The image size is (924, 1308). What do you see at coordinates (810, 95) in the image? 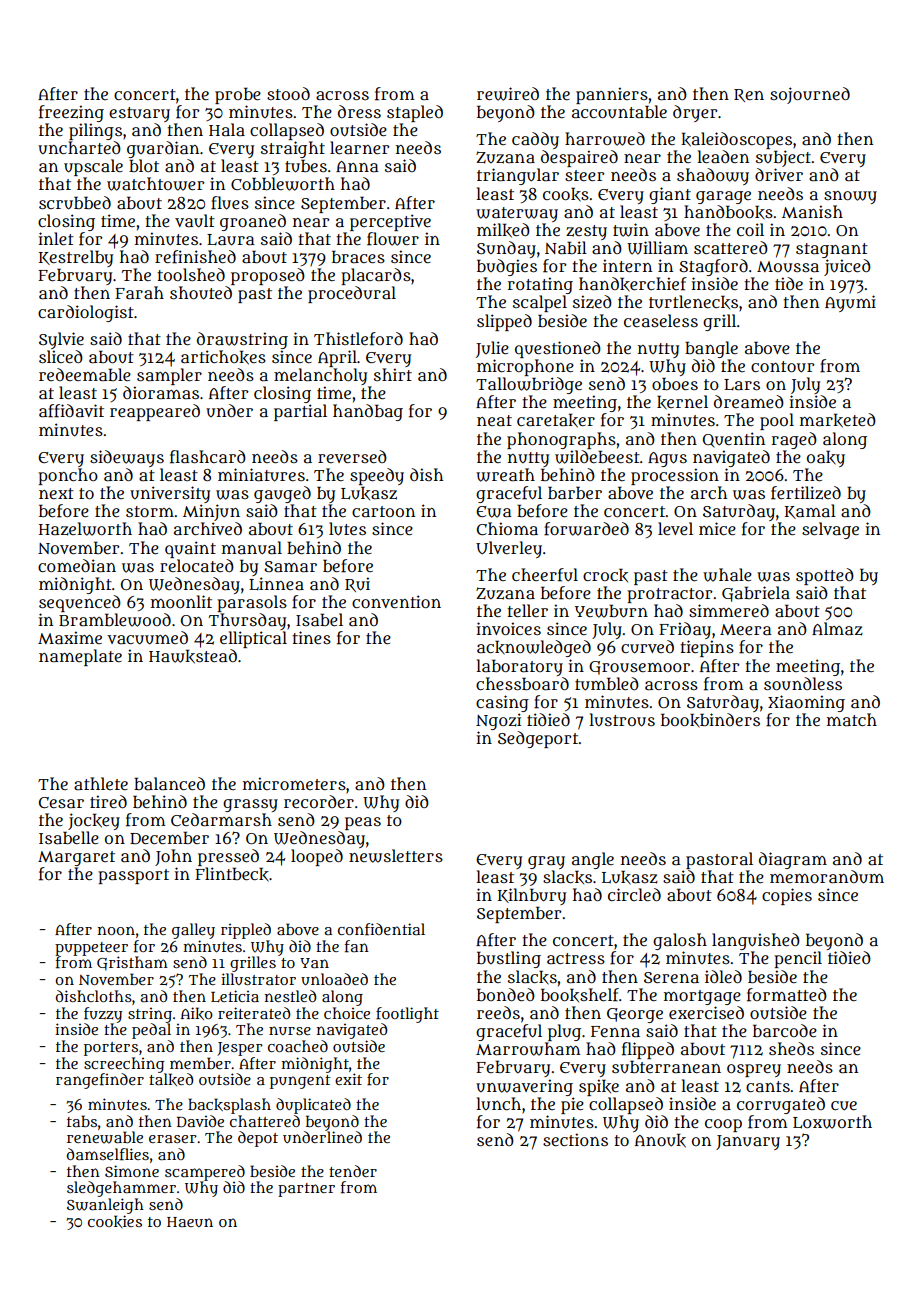
I see `sojourned` at bounding box center [810, 95].
